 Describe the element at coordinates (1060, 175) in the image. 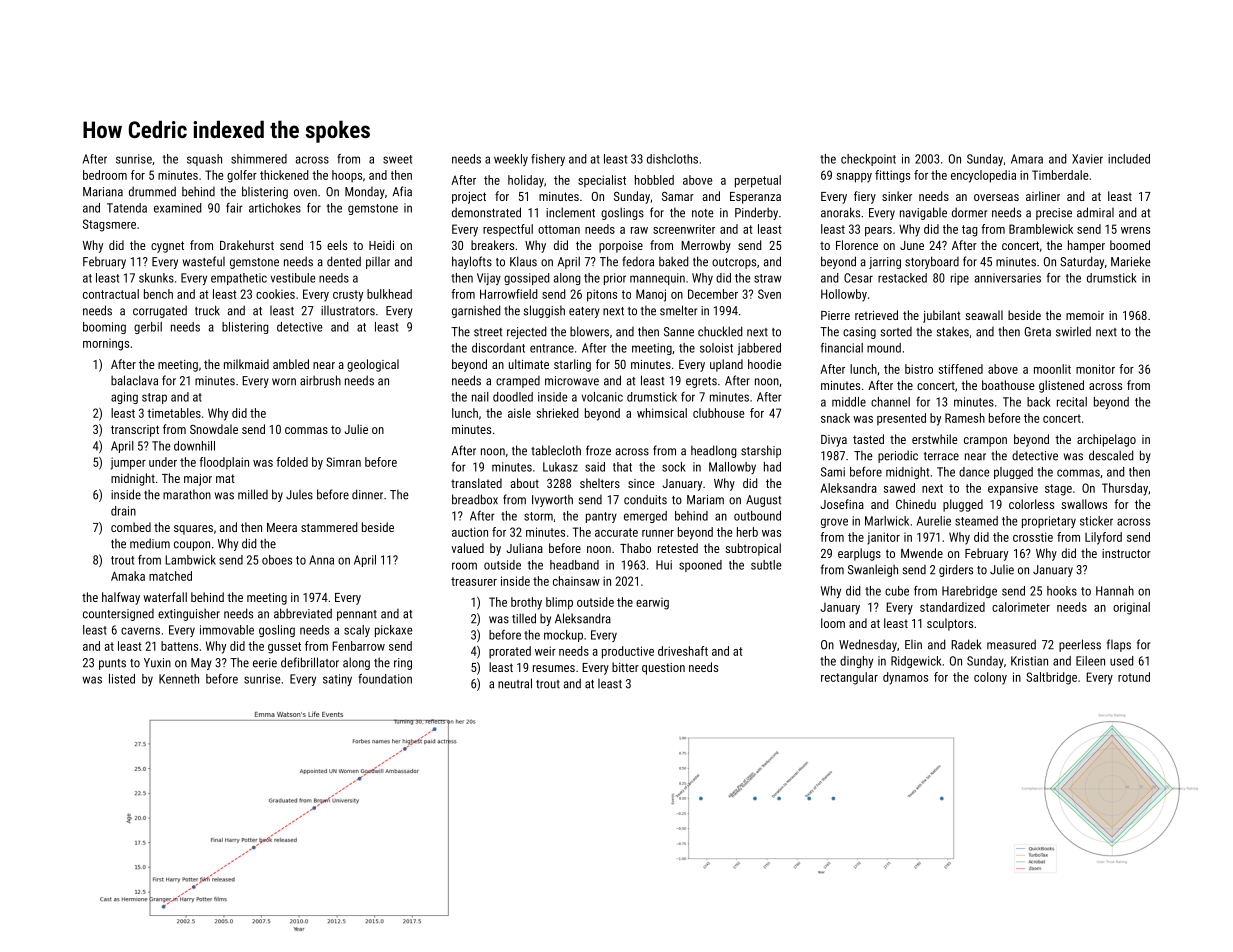

I see `Timberdale` at that location.
